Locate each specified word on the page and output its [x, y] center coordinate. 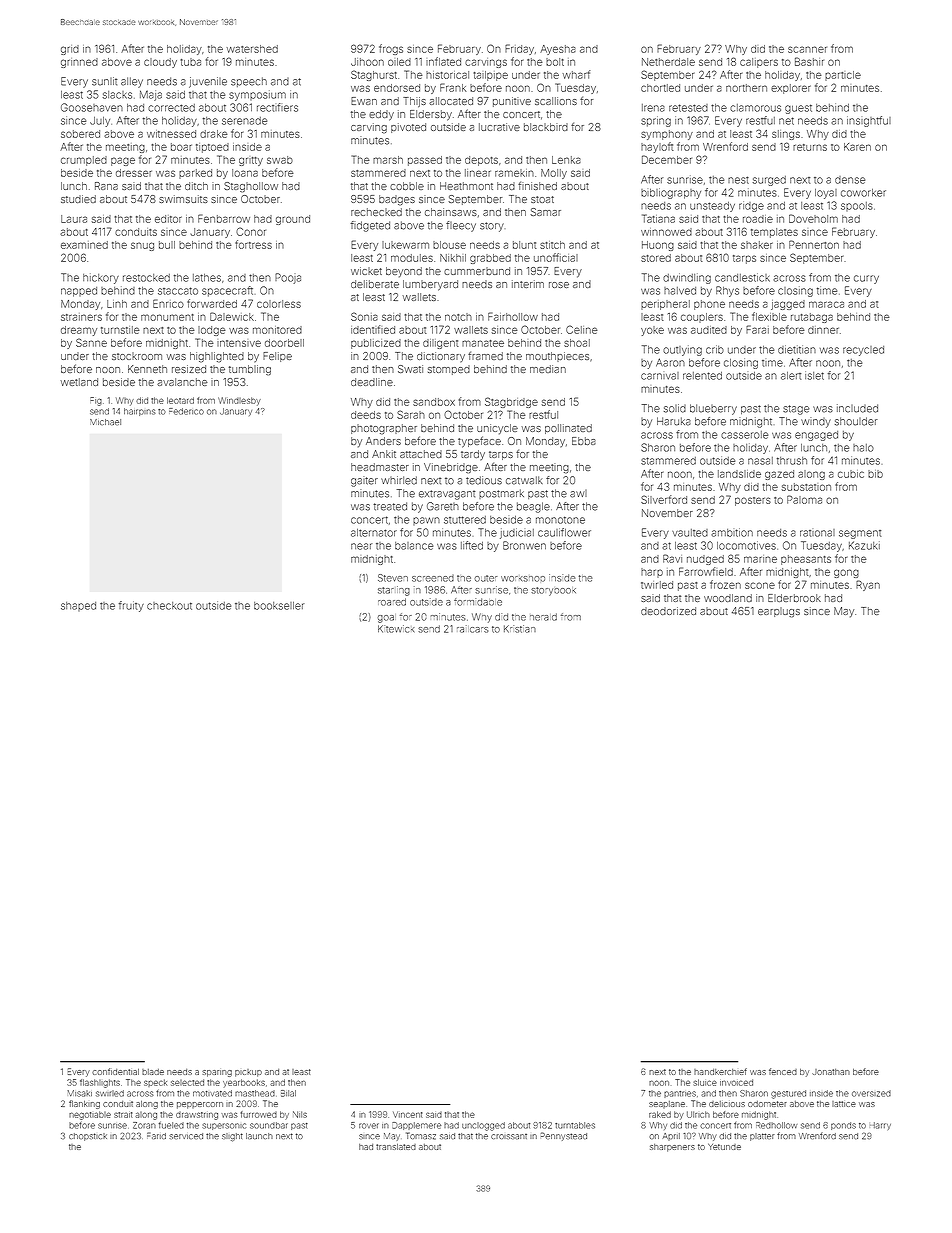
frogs [391, 49]
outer [485, 578]
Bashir [809, 61]
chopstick [88, 1137]
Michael [105, 422]
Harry [880, 1126]
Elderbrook [794, 598]
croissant [509, 1136]
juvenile [208, 82]
